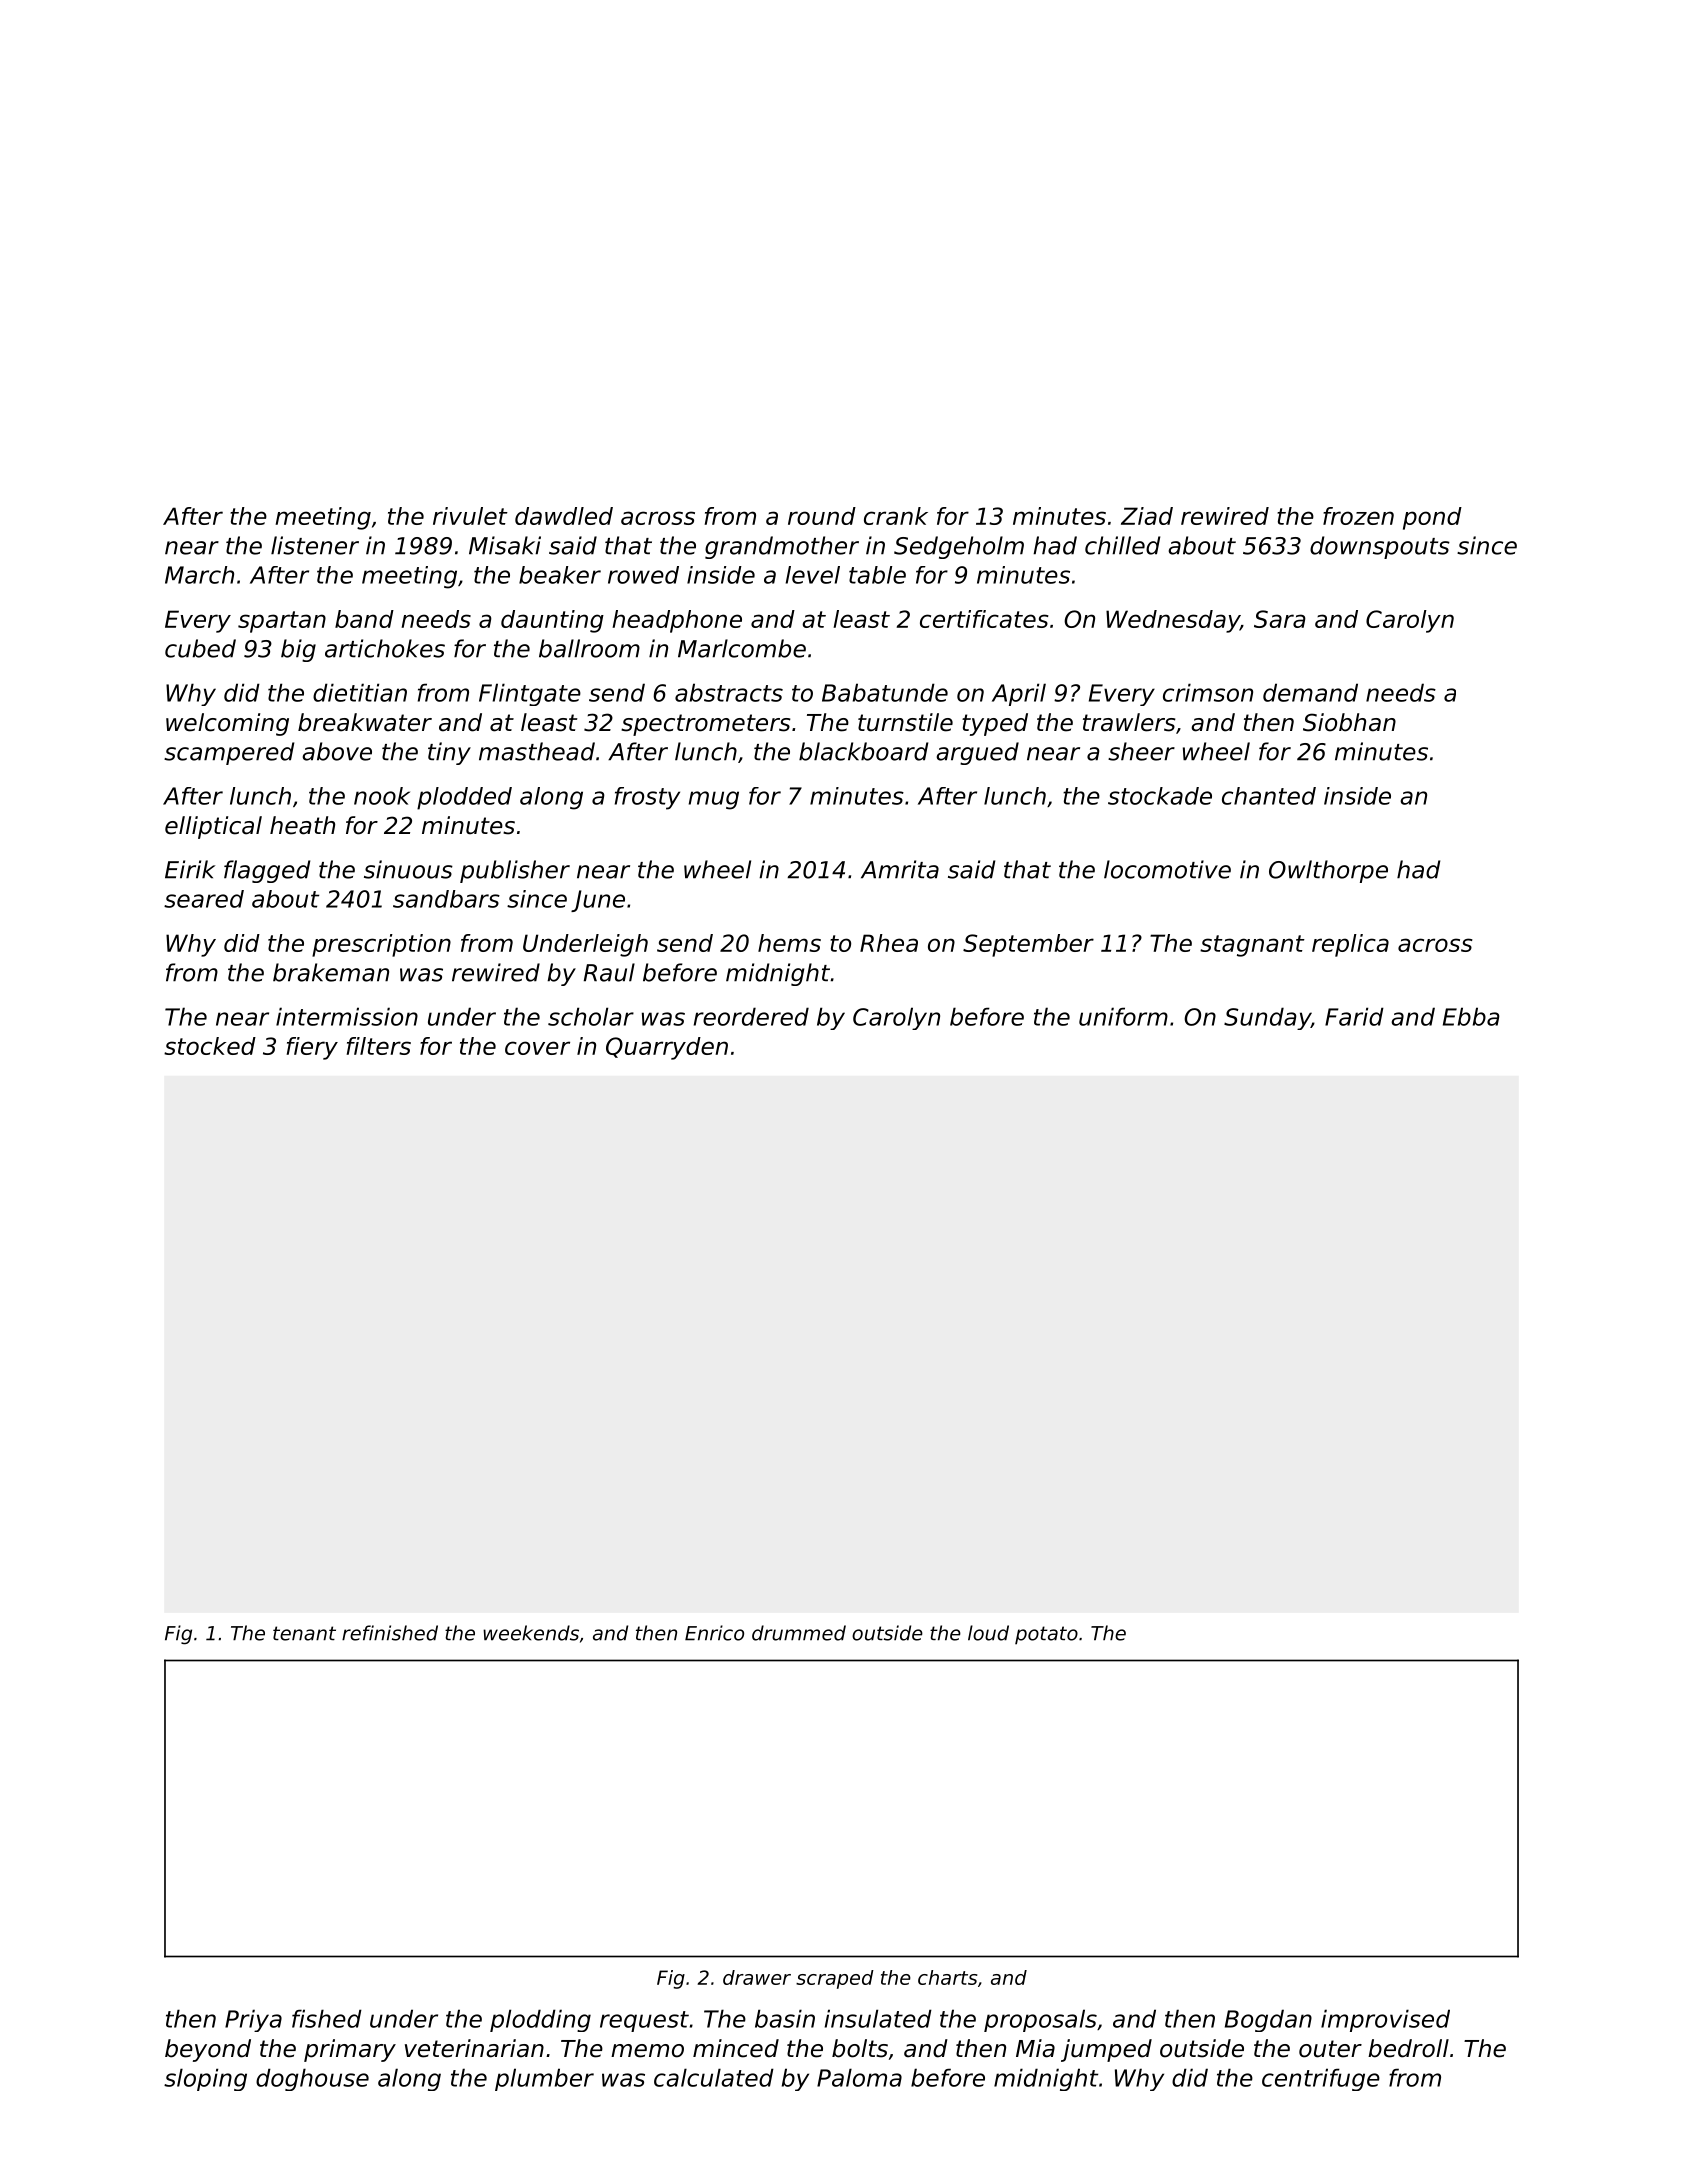  Describe the element at coordinates (1349, 722) in the screenshot. I see `Siobhan` at that location.
